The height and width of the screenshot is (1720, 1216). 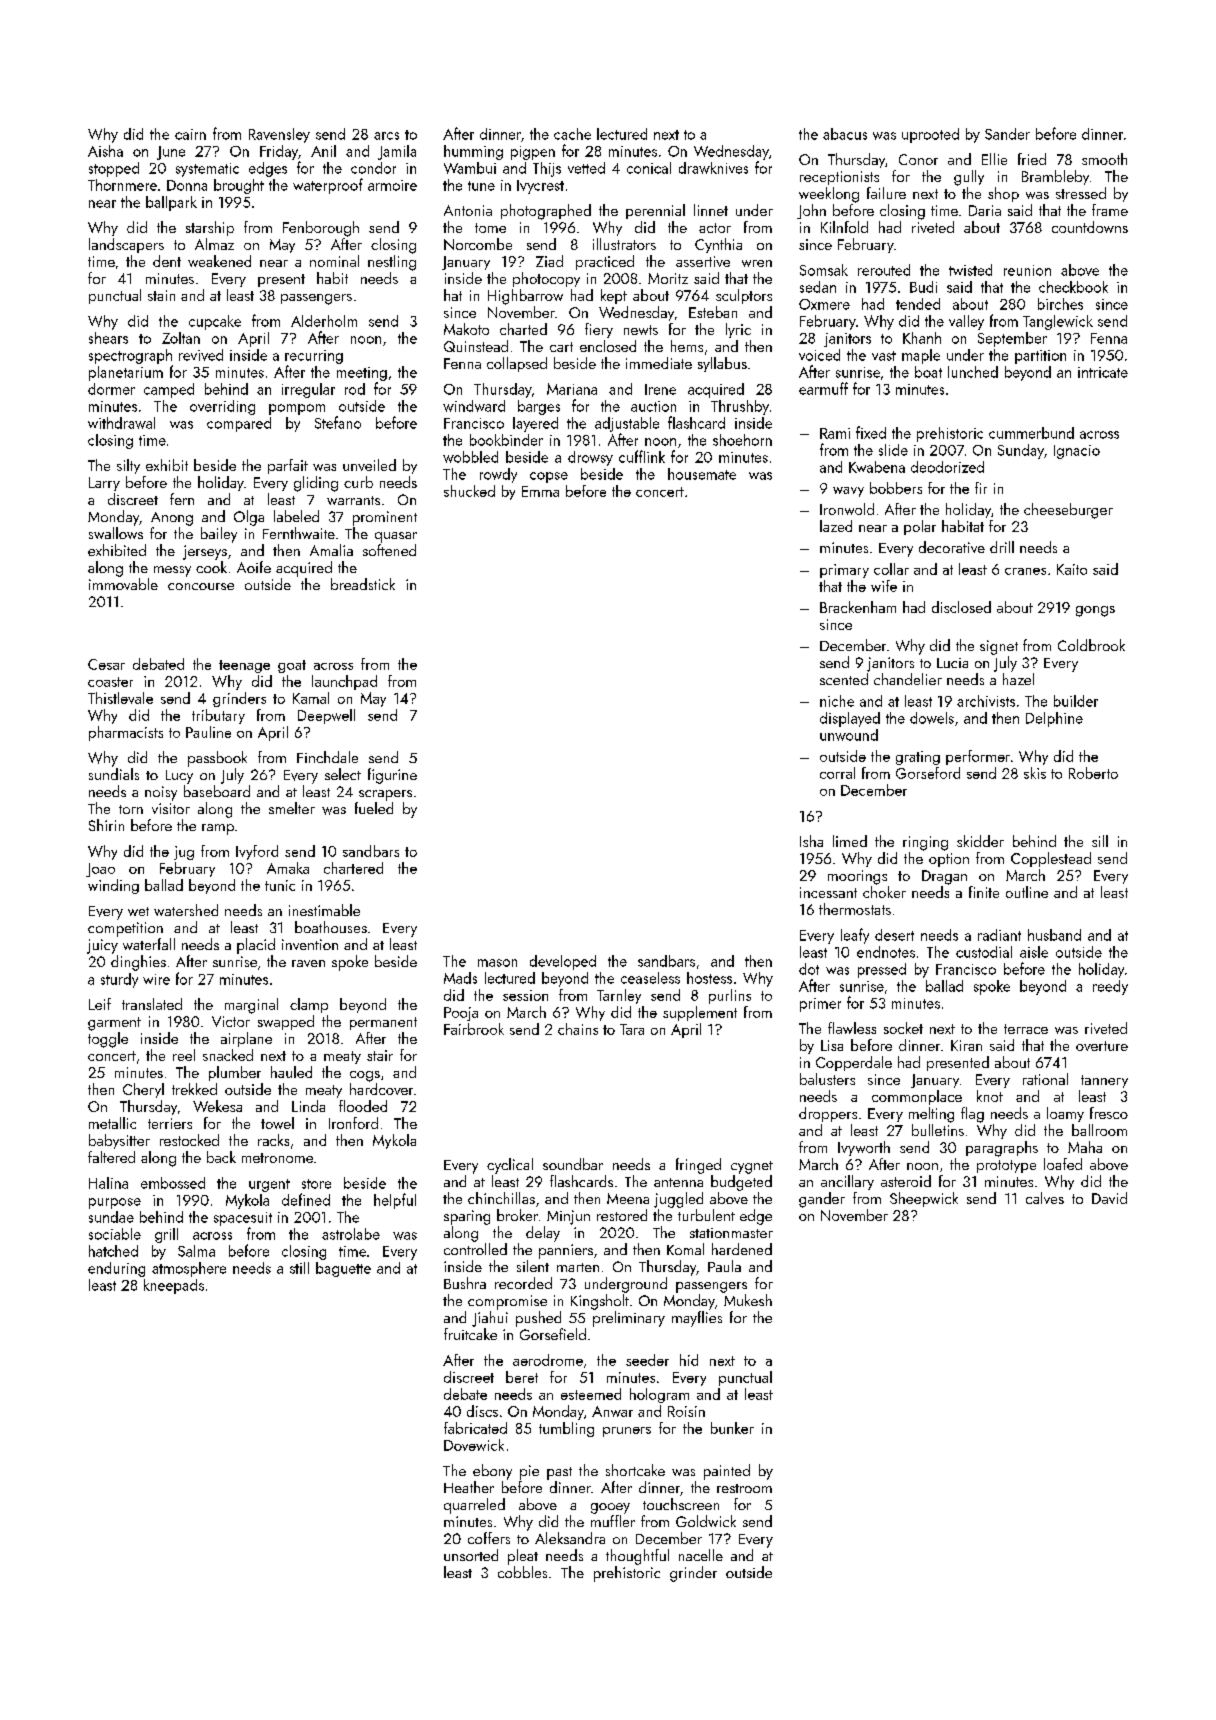 I want to click on tunic, so click(x=280, y=885).
